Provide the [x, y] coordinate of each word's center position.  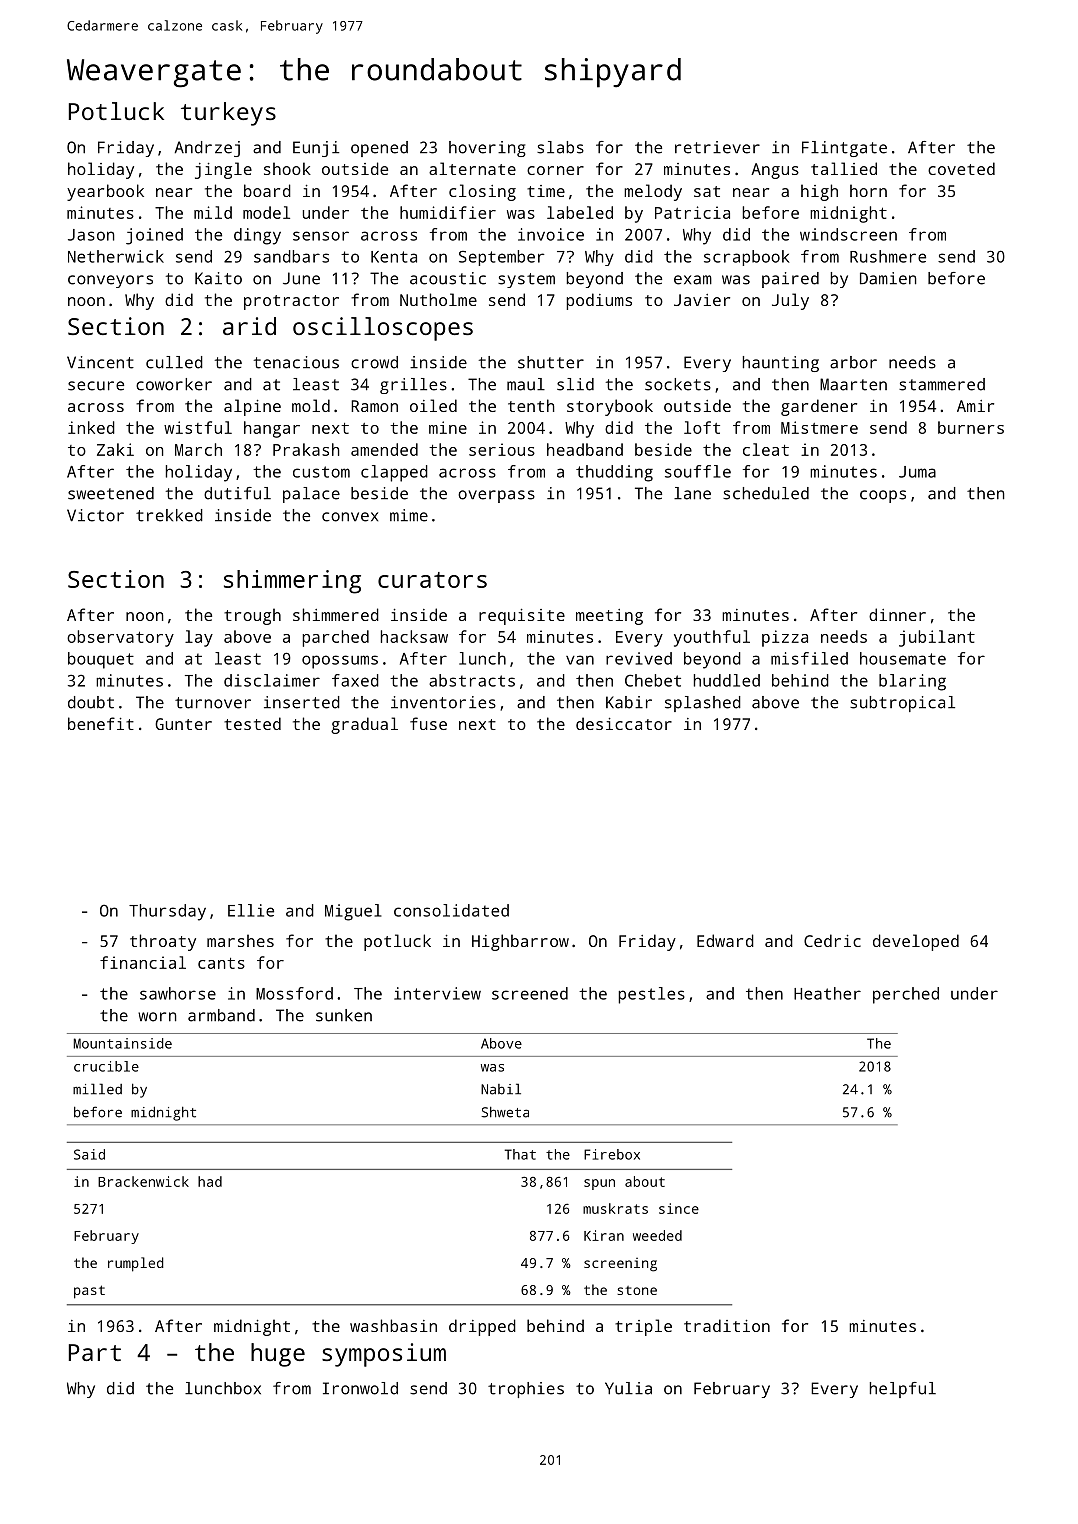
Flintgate [844, 149]
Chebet [653, 680]
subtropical [902, 704]
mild [213, 212]
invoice [551, 234]
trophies [526, 1390]
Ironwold [360, 1388]
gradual [364, 725]
